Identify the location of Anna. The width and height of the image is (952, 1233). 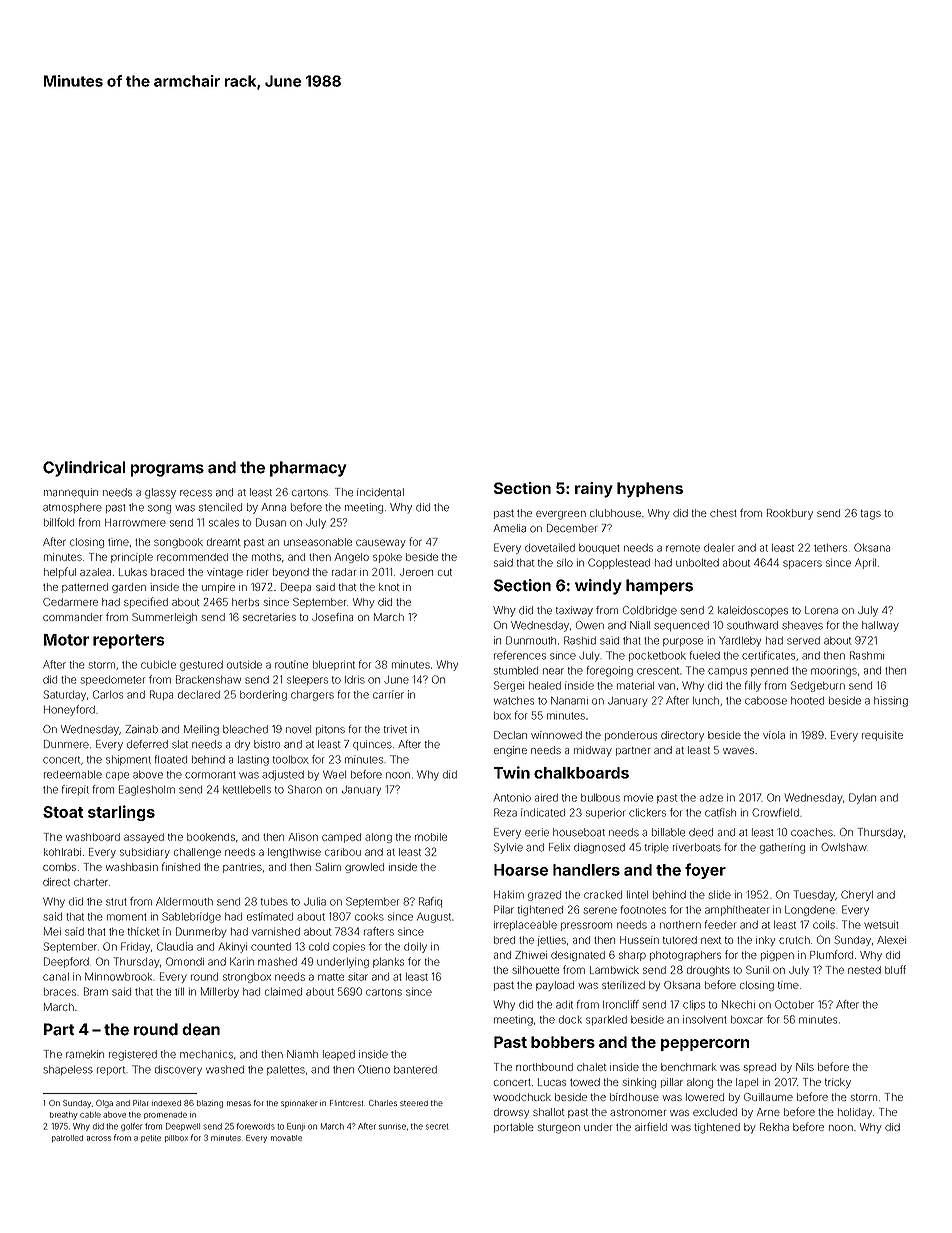
(273, 507).
